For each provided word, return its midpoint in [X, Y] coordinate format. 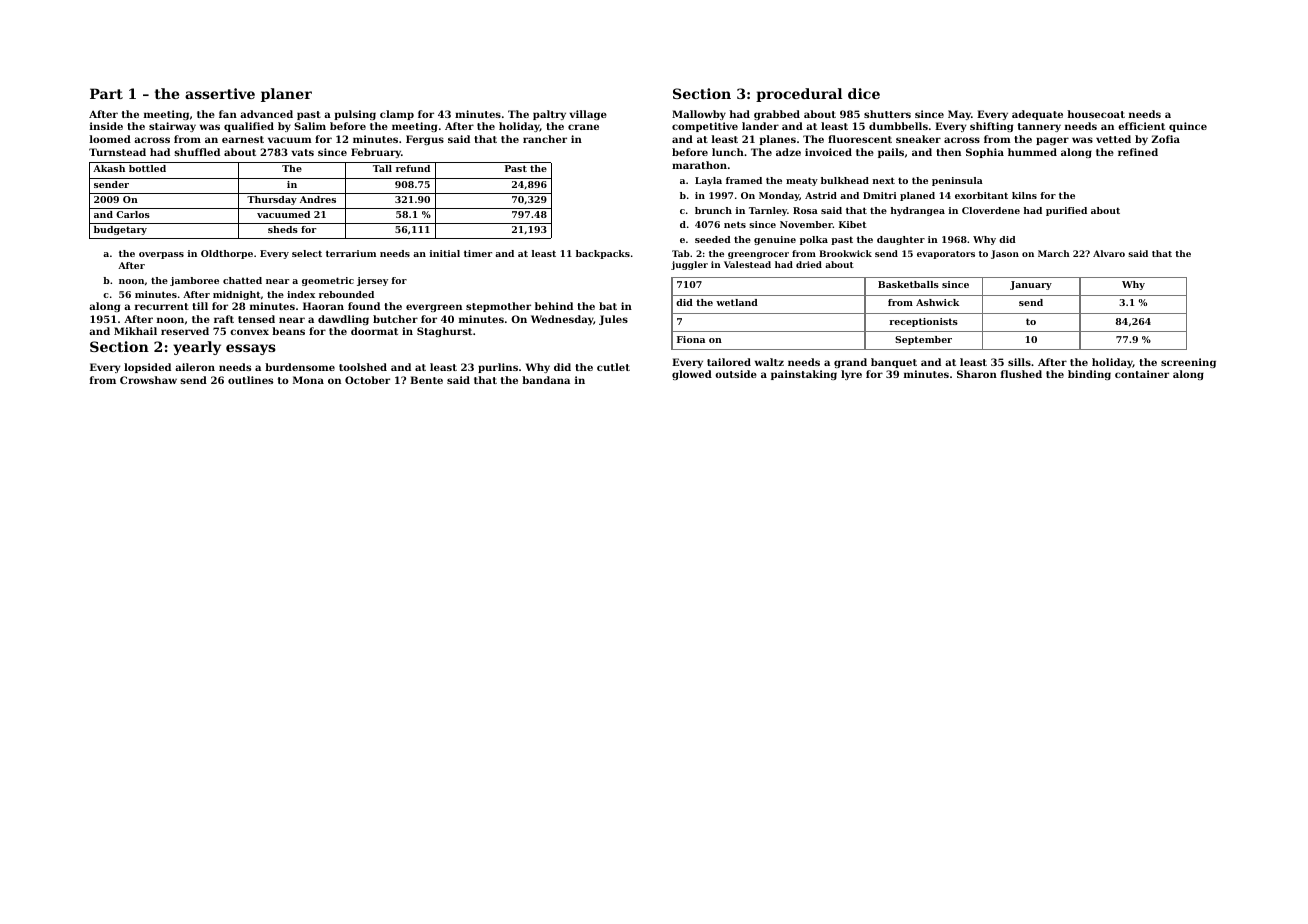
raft [224, 319]
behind [554, 306]
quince [1188, 127]
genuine [775, 240]
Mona [308, 380]
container [1142, 374]
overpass [161, 255]
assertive [220, 93]
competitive [705, 127]
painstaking [804, 375]
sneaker [918, 139]
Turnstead [117, 152]
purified [1066, 211]
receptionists [923, 322]
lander [760, 126]
